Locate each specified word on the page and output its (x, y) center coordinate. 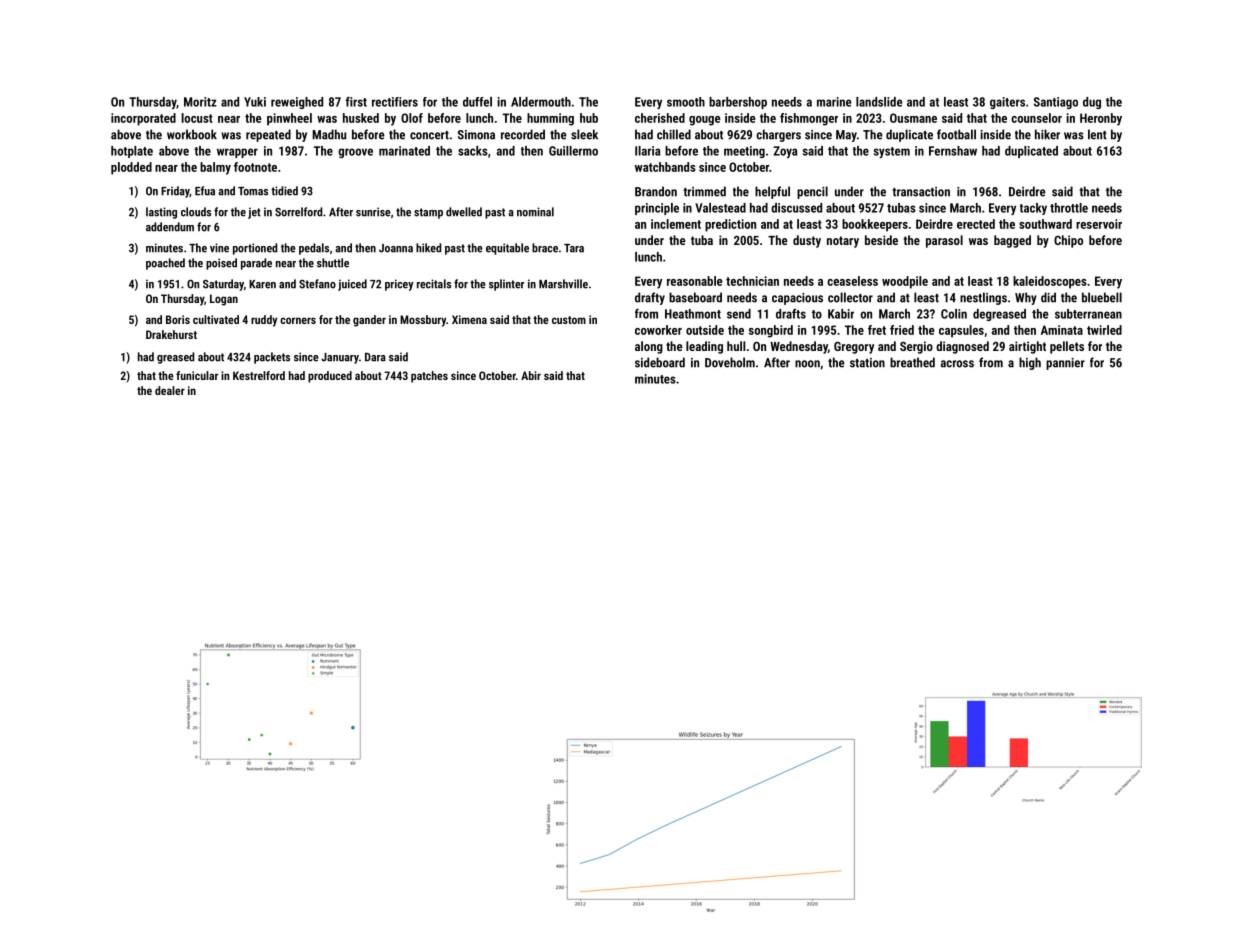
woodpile (905, 282)
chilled (674, 134)
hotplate (132, 152)
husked (361, 118)
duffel (477, 102)
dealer (170, 390)
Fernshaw (953, 151)
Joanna (396, 248)
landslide (879, 102)
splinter (506, 285)
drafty (650, 298)
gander (369, 321)
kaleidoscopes (1050, 282)
